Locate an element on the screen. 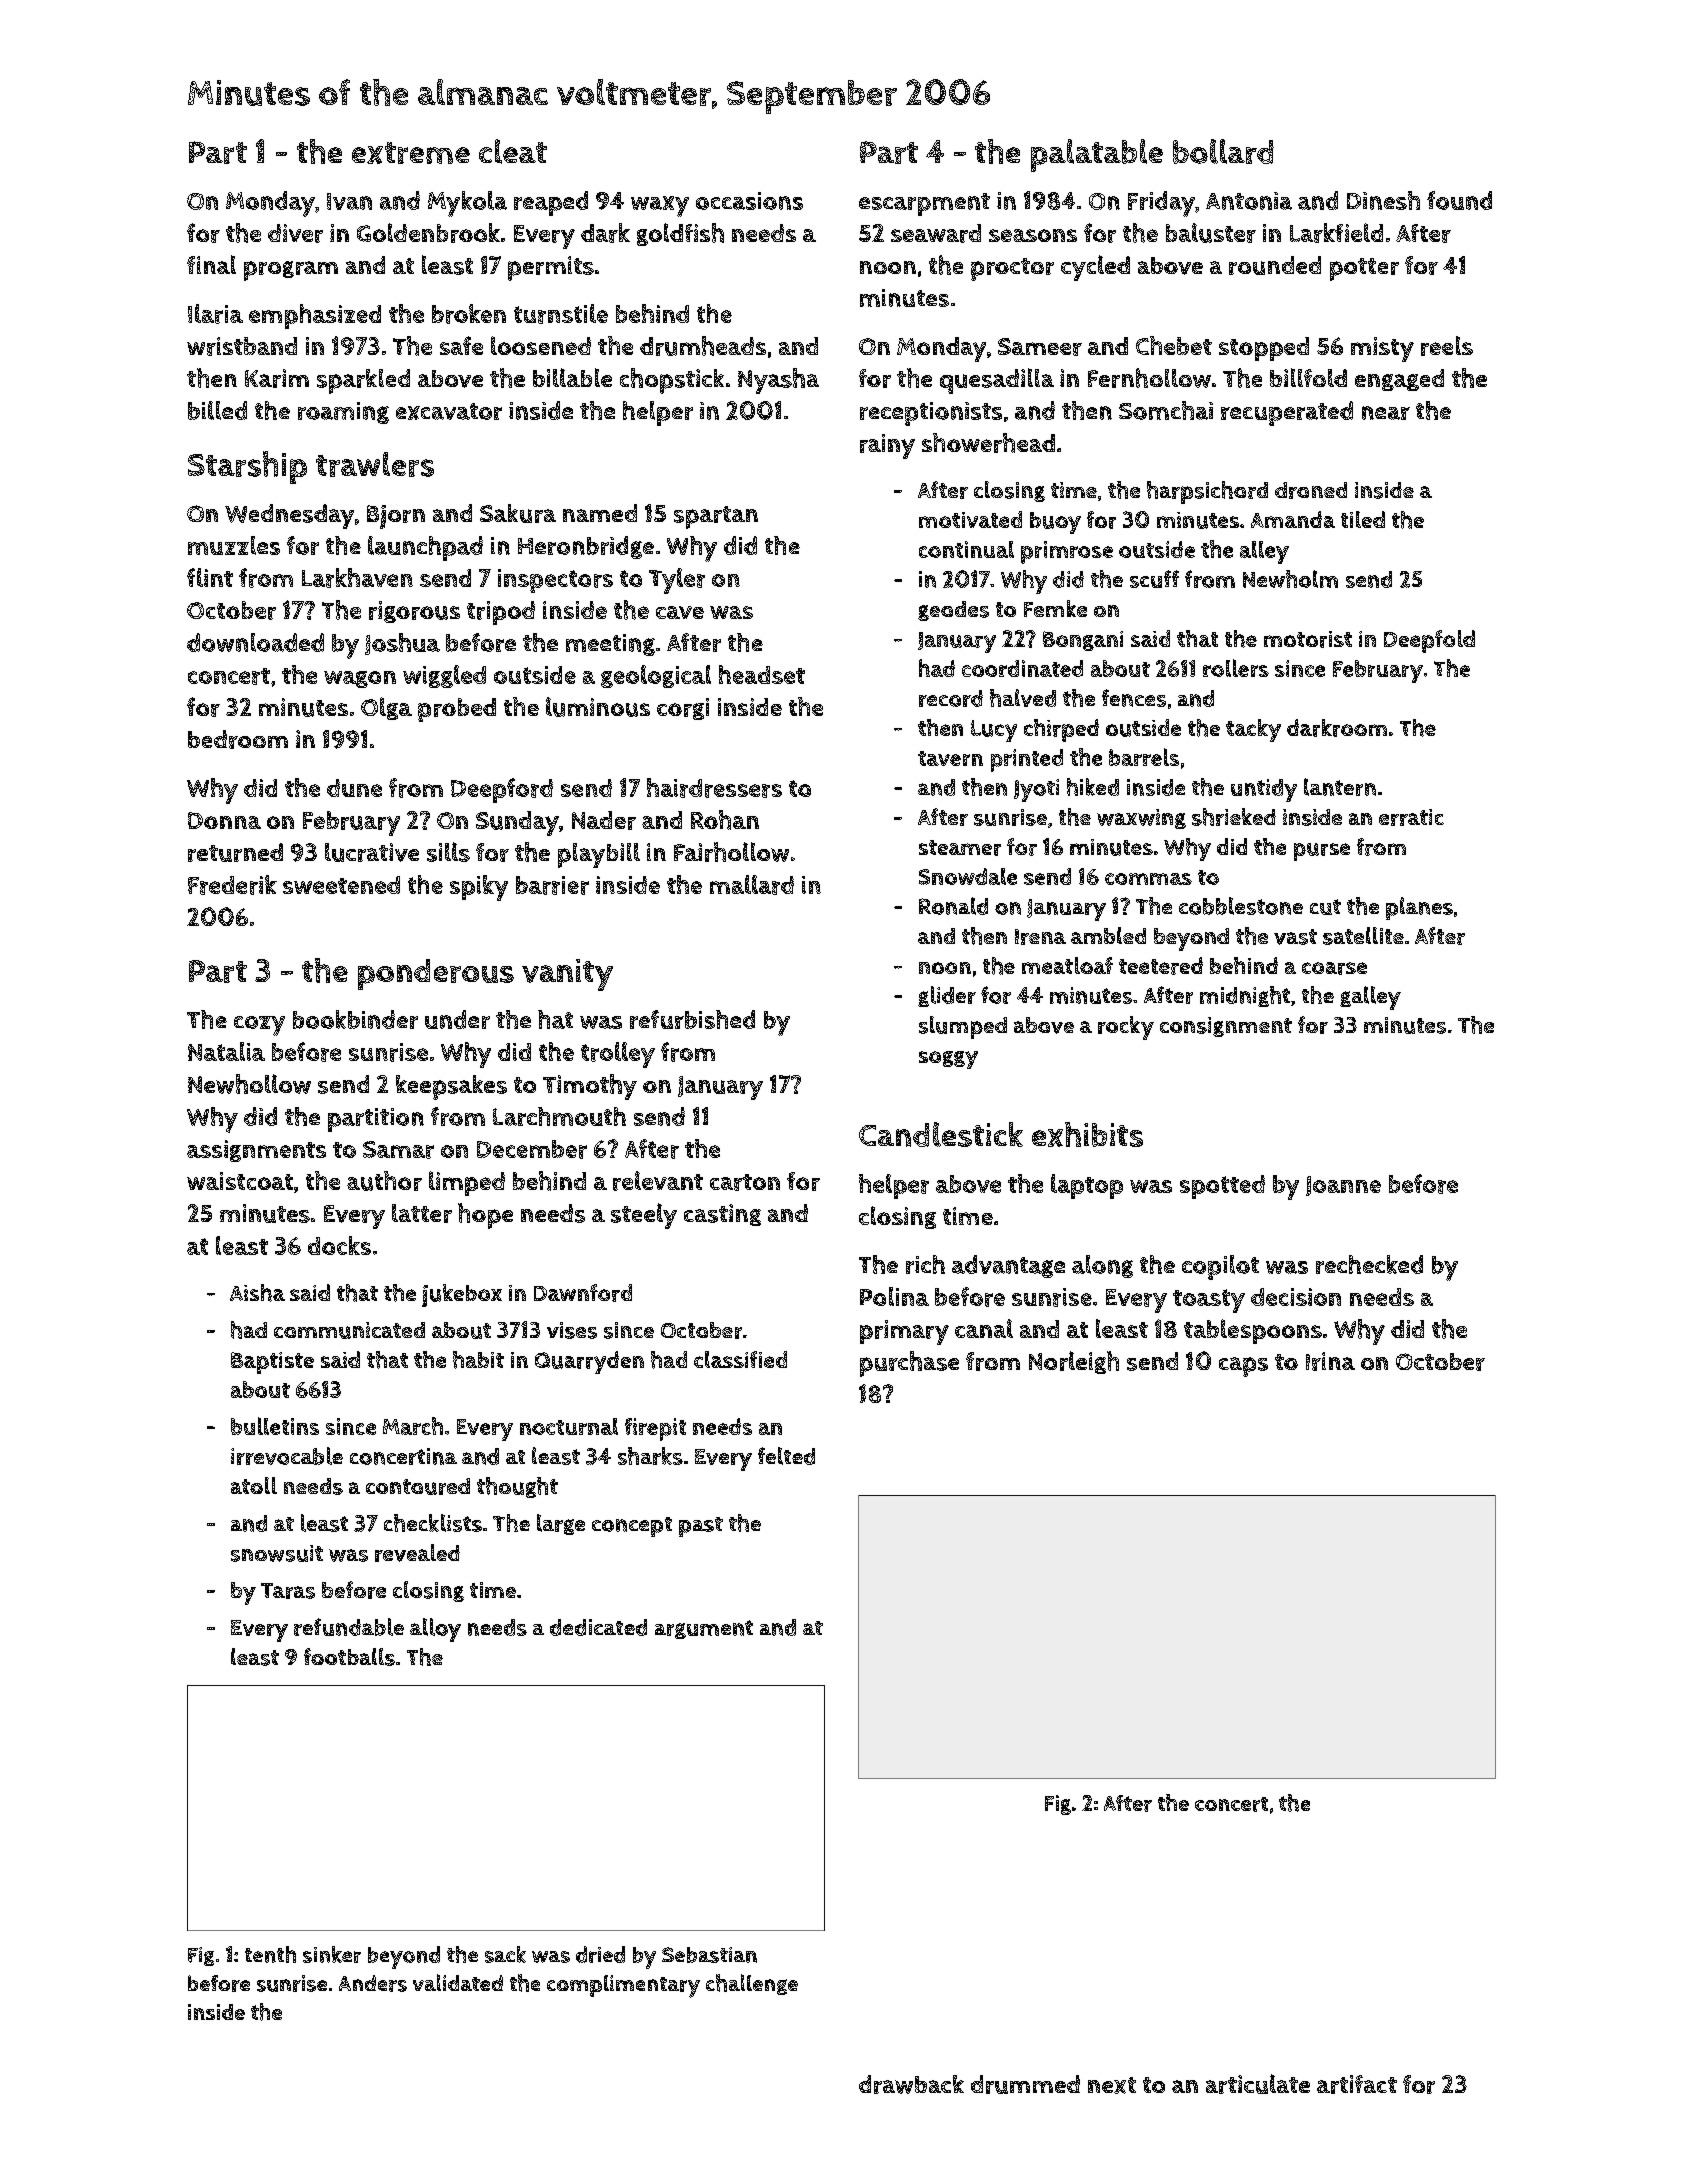 The image size is (1683, 2178). diver is located at coordinates (295, 233).
